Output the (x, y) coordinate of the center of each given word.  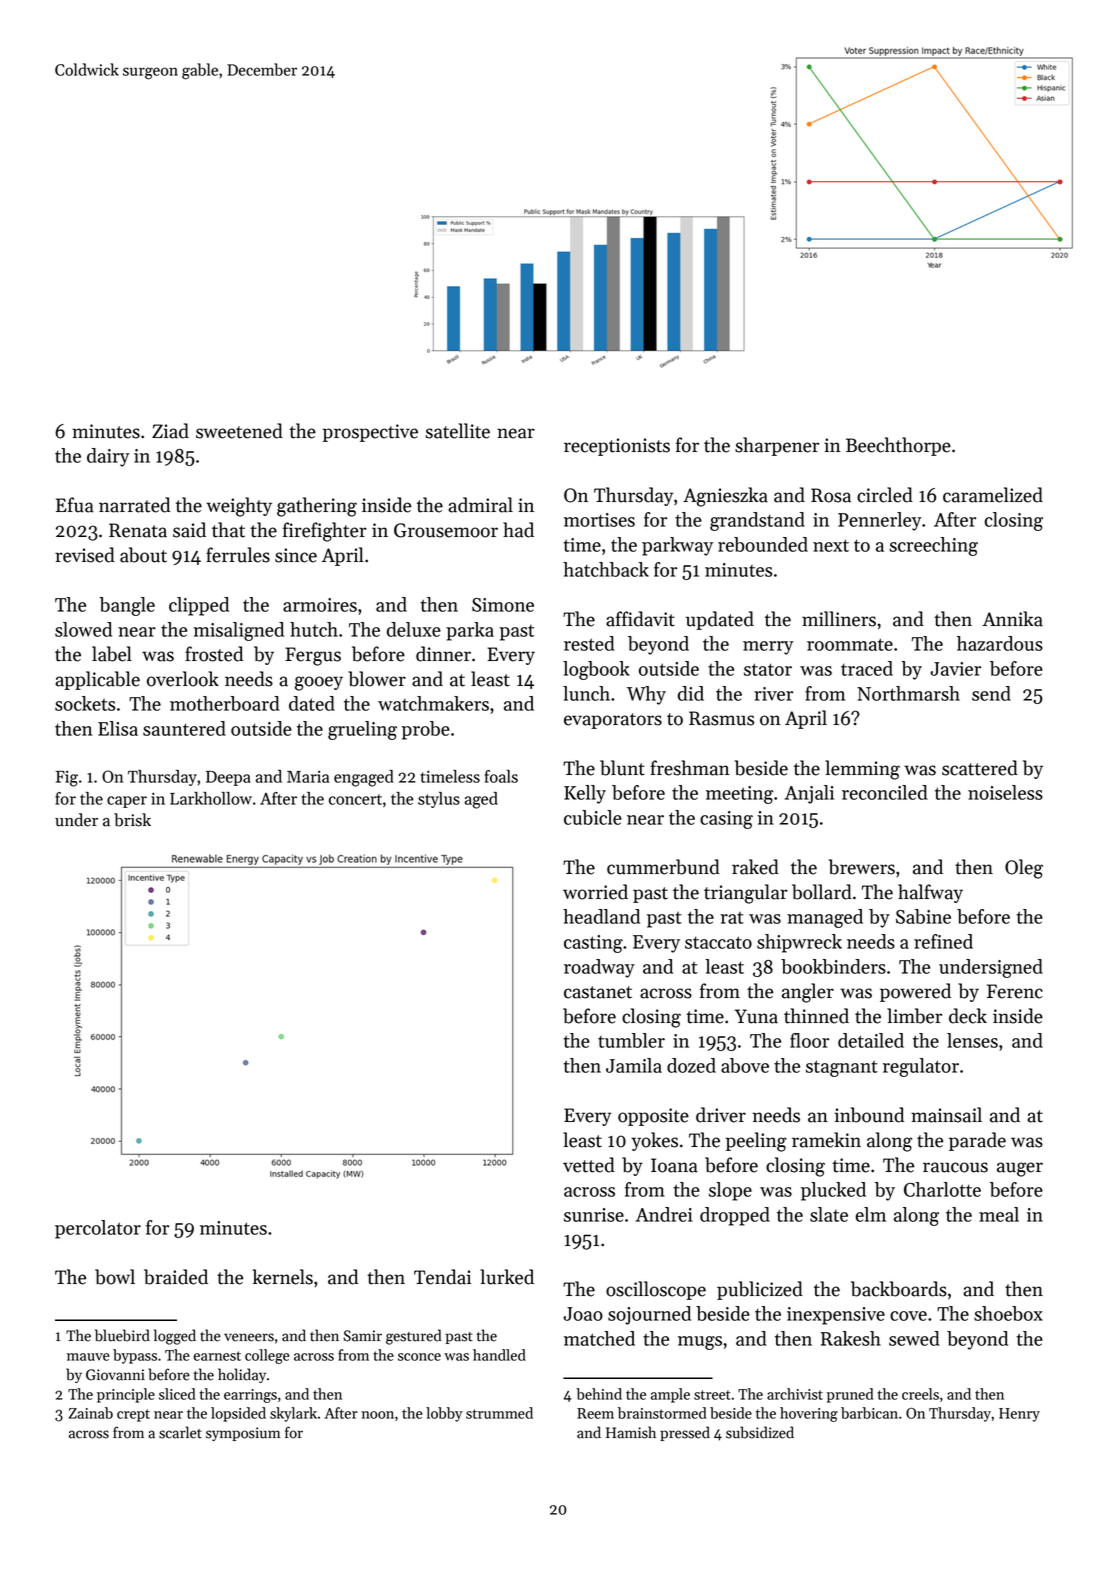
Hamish (631, 1432)
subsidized (760, 1432)
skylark (293, 1414)
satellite (457, 431)
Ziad (170, 431)
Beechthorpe (898, 446)
